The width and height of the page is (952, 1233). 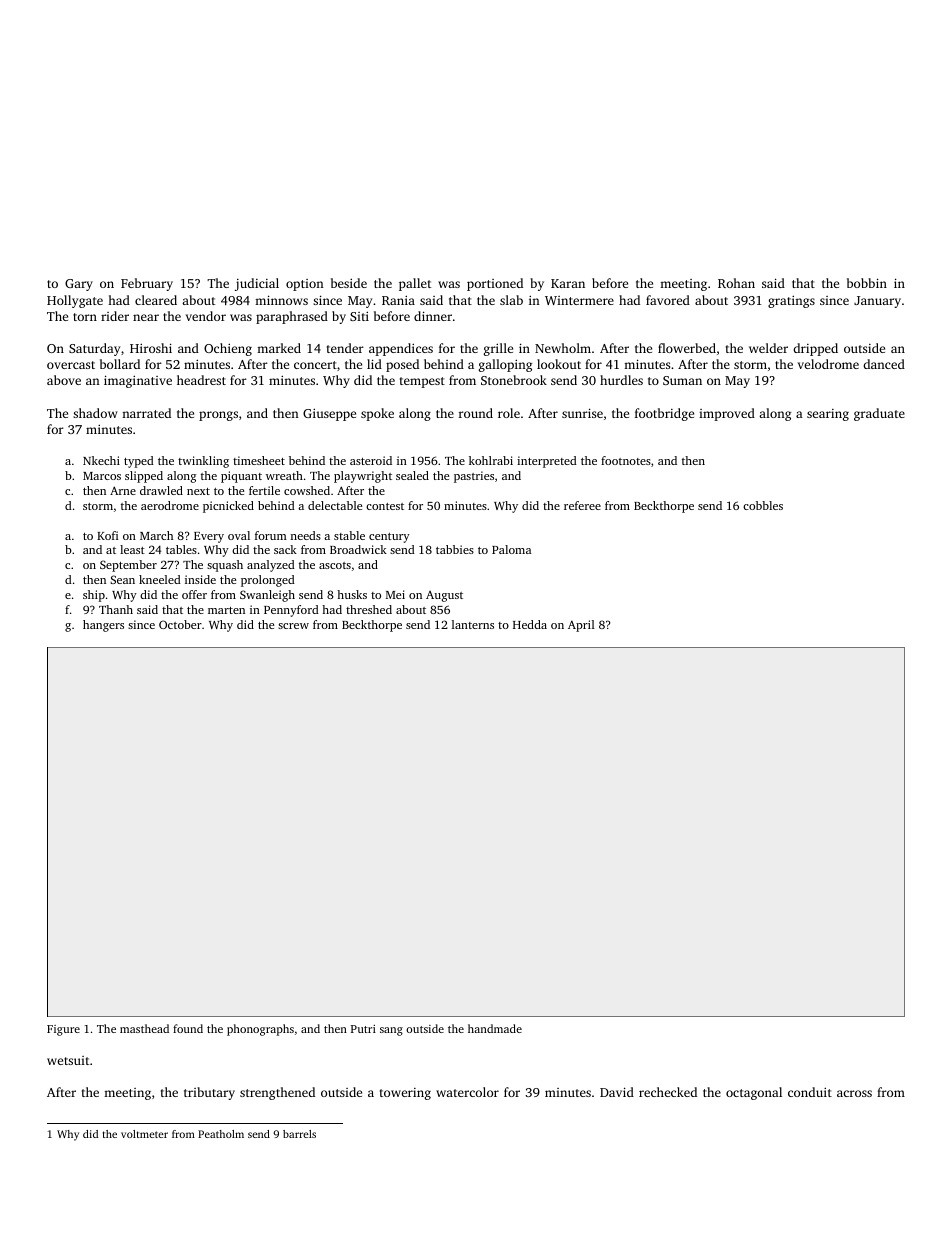 What do you see at coordinates (63, 1030) in the page?
I see `Figure` at bounding box center [63, 1030].
